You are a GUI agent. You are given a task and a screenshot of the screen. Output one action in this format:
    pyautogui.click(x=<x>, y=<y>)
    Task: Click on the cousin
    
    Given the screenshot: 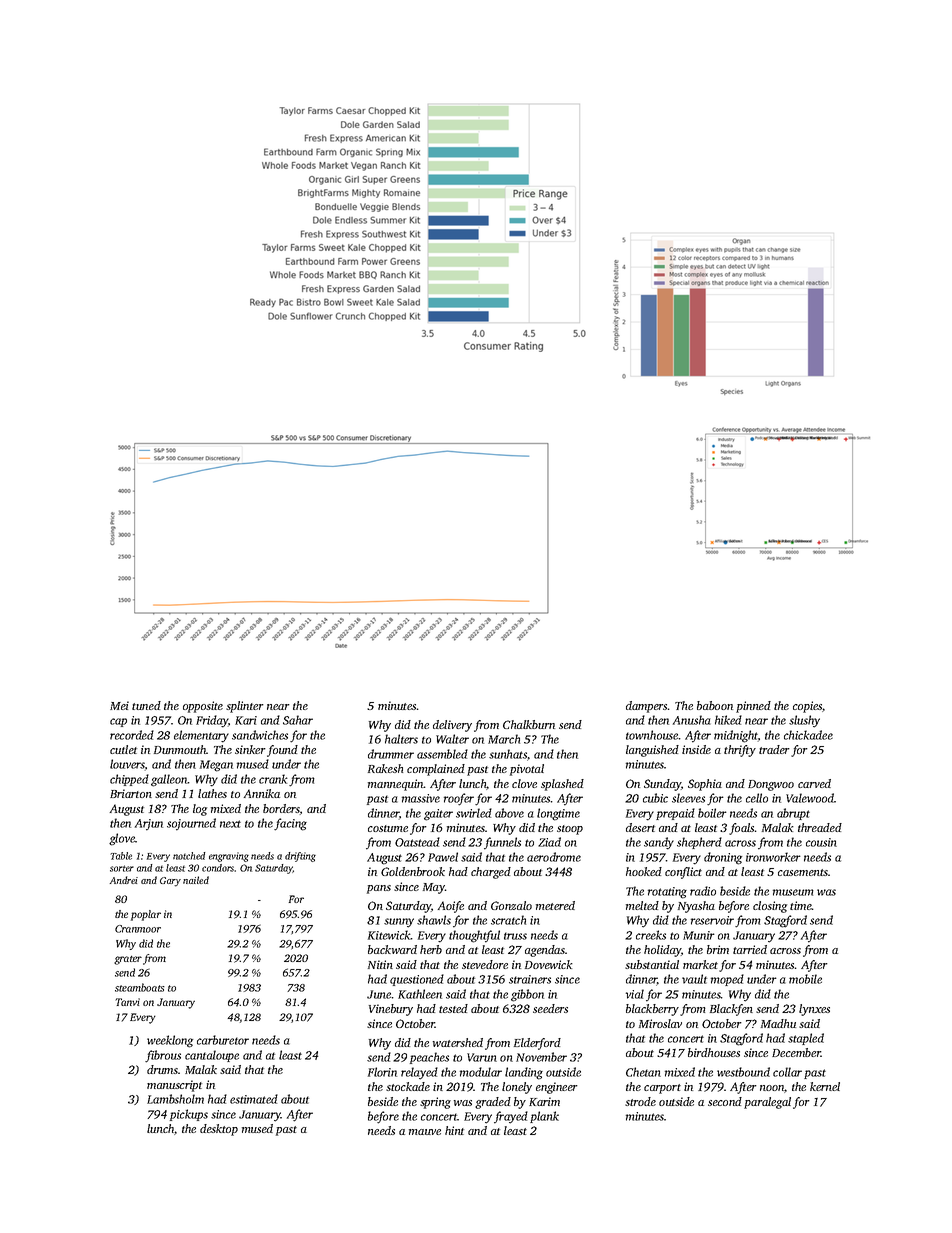 What is the action you would take?
    pyautogui.click(x=821, y=842)
